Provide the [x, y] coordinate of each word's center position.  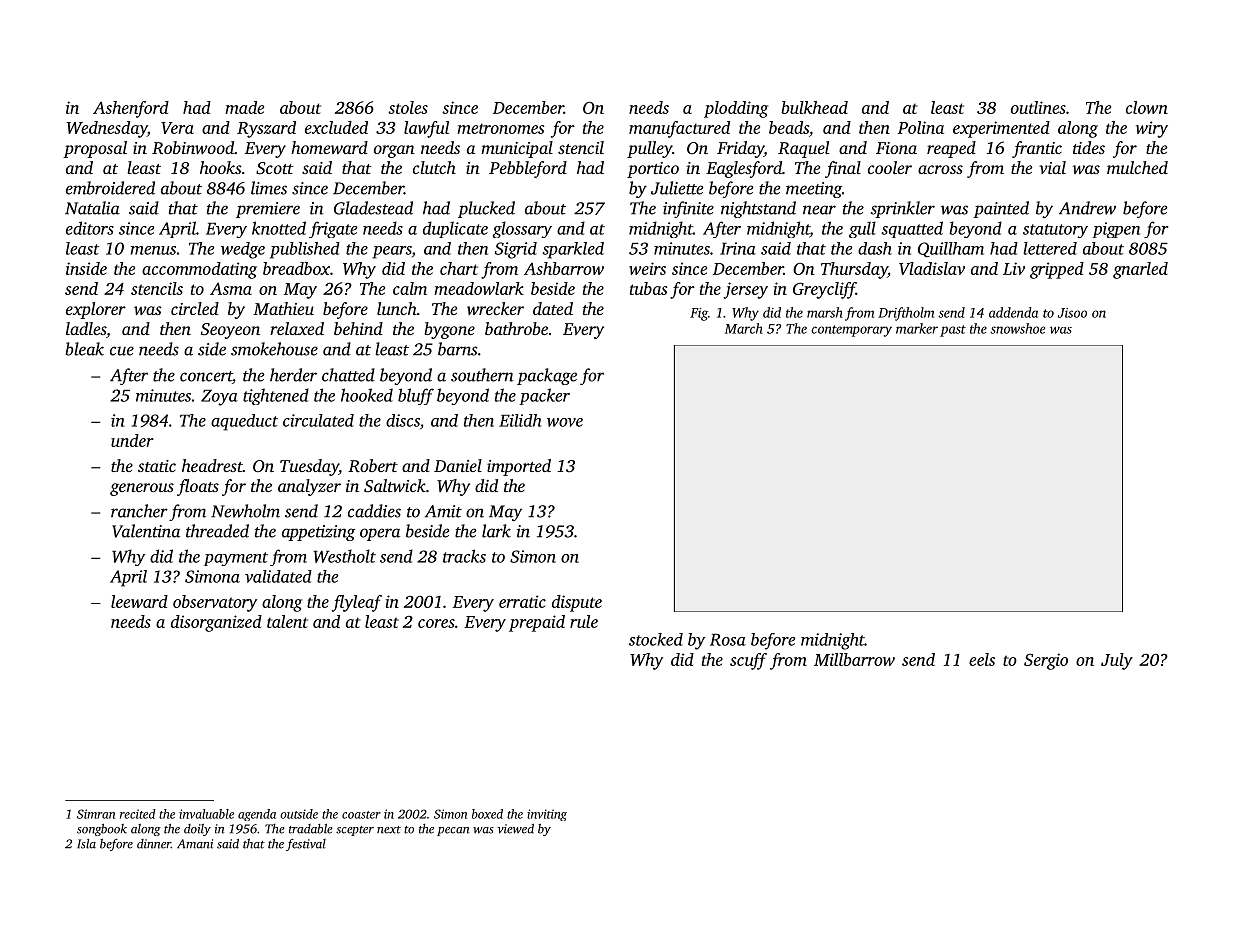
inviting [547, 815]
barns [457, 349]
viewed [516, 829]
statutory [1055, 231]
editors [90, 228]
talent [287, 621]
